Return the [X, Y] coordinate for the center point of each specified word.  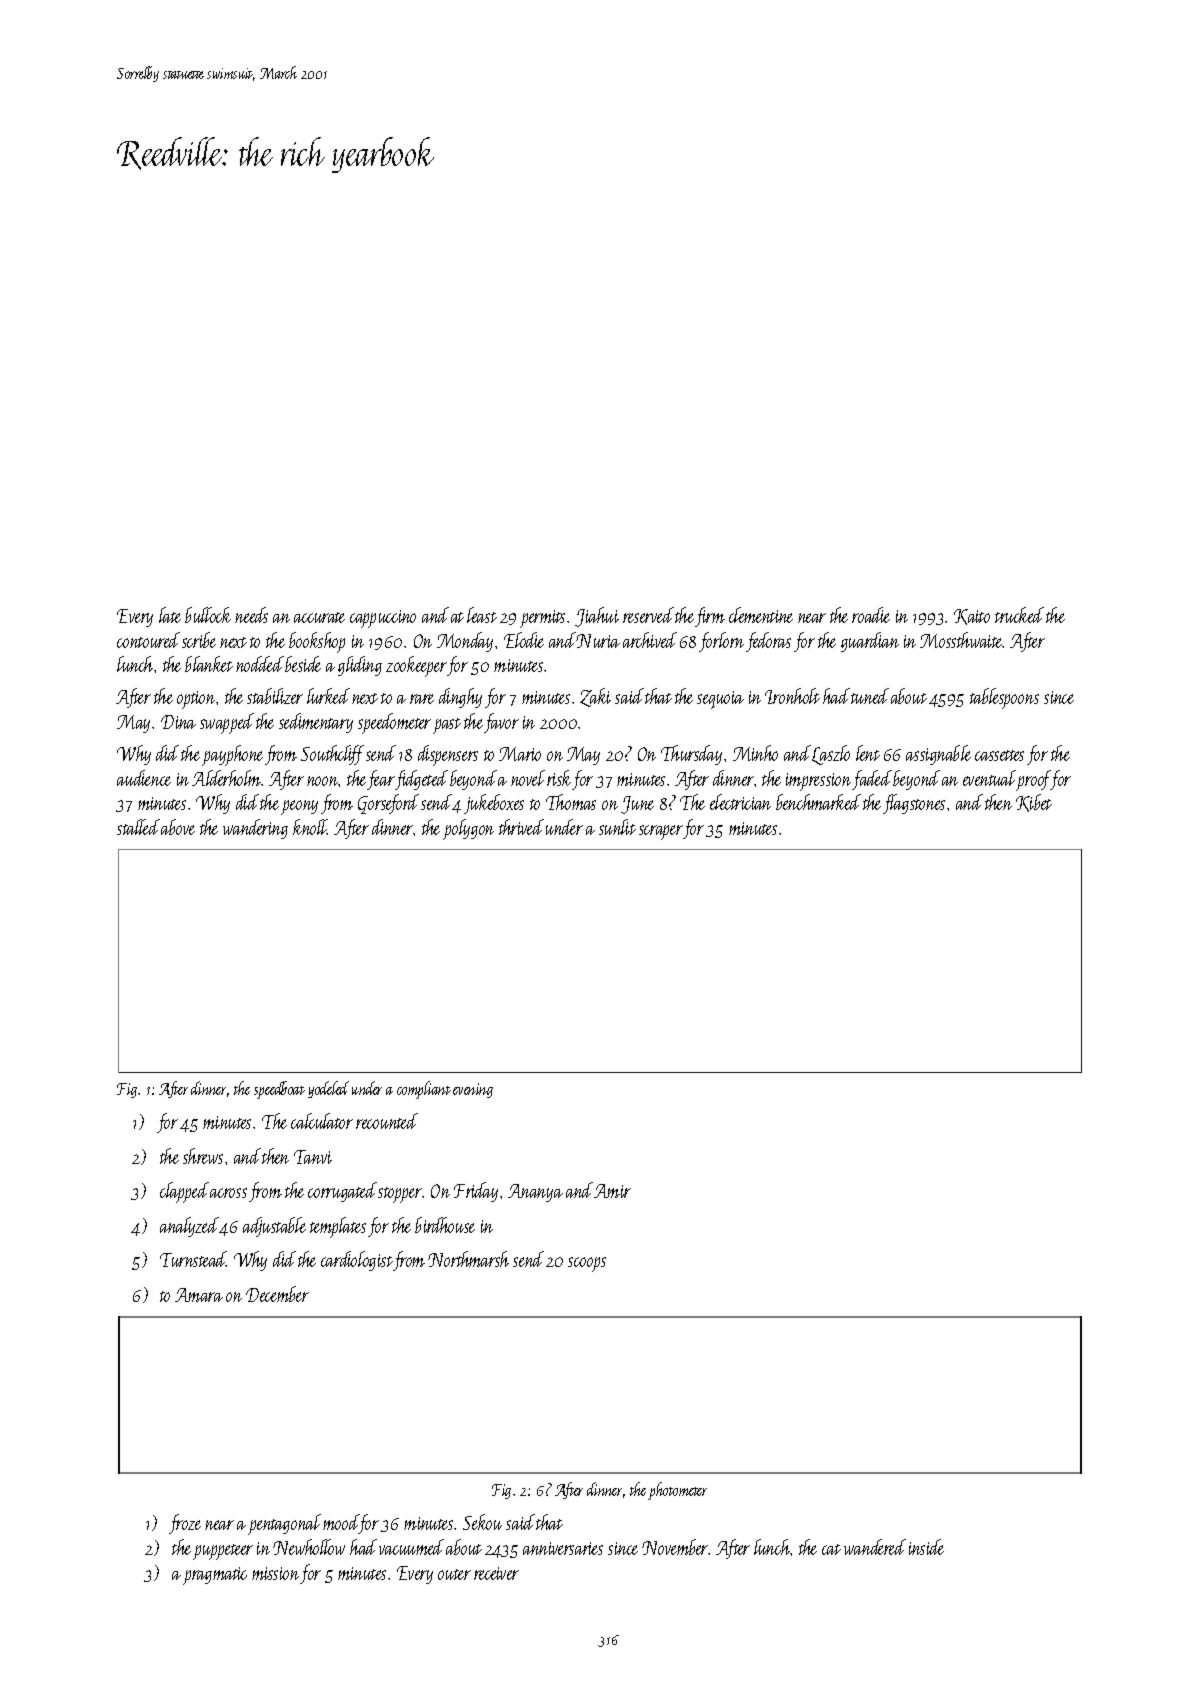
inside [926, 1547]
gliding [360, 666]
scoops [587, 1264]
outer [454, 1574]
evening [473, 1090]
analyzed [190, 1227]
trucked [1019, 615]
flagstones [914, 804]
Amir [612, 1191]
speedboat [279, 1090]
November [675, 1547]
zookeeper [416, 666]
